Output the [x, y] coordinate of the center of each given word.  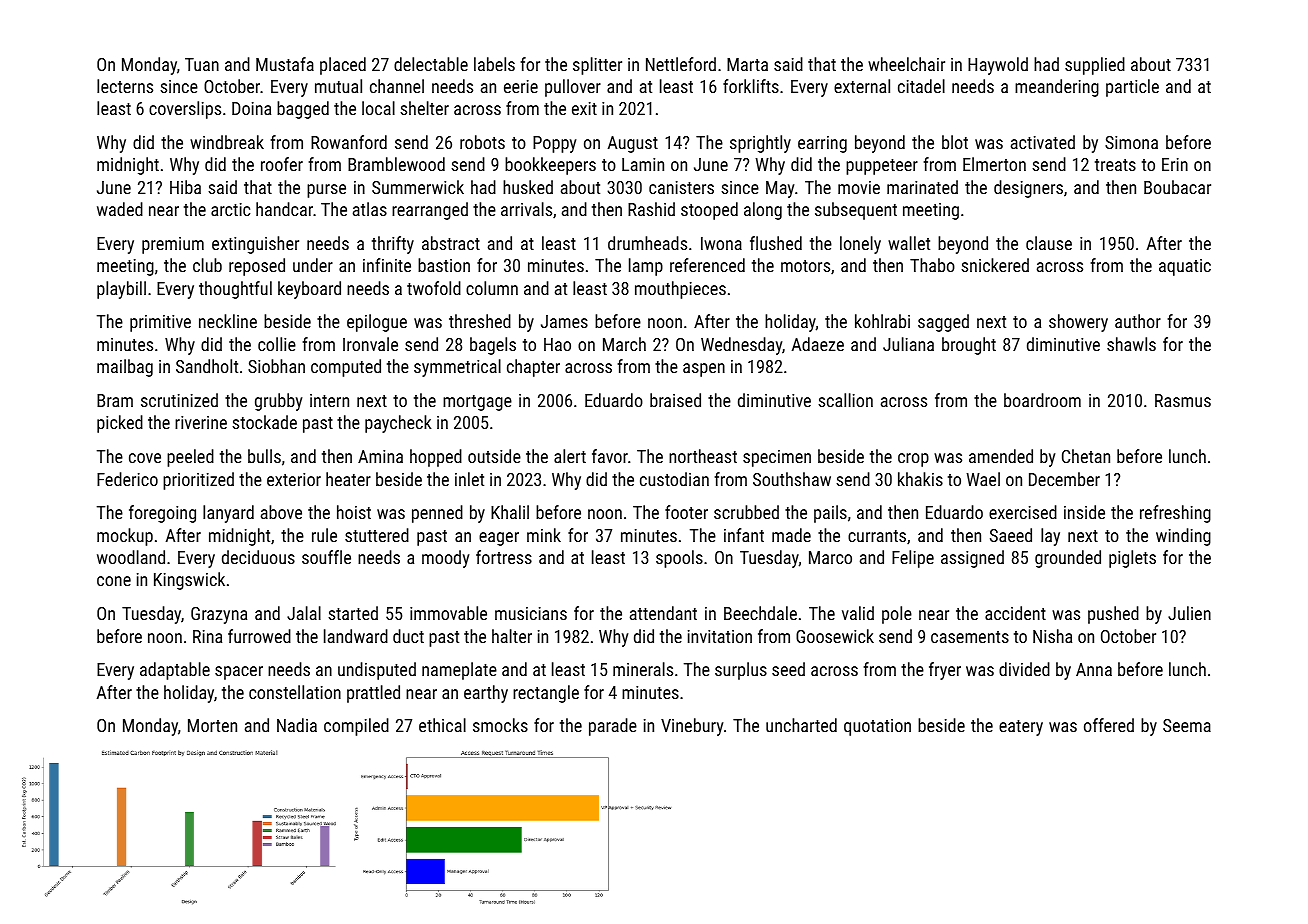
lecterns [125, 86]
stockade [264, 422]
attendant [663, 613]
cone [114, 581]
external [862, 86]
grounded [1068, 559]
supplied [1095, 66]
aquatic [1185, 267]
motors [805, 266]
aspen [704, 370]
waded [120, 209]
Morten [212, 725]
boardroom [1042, 400]
